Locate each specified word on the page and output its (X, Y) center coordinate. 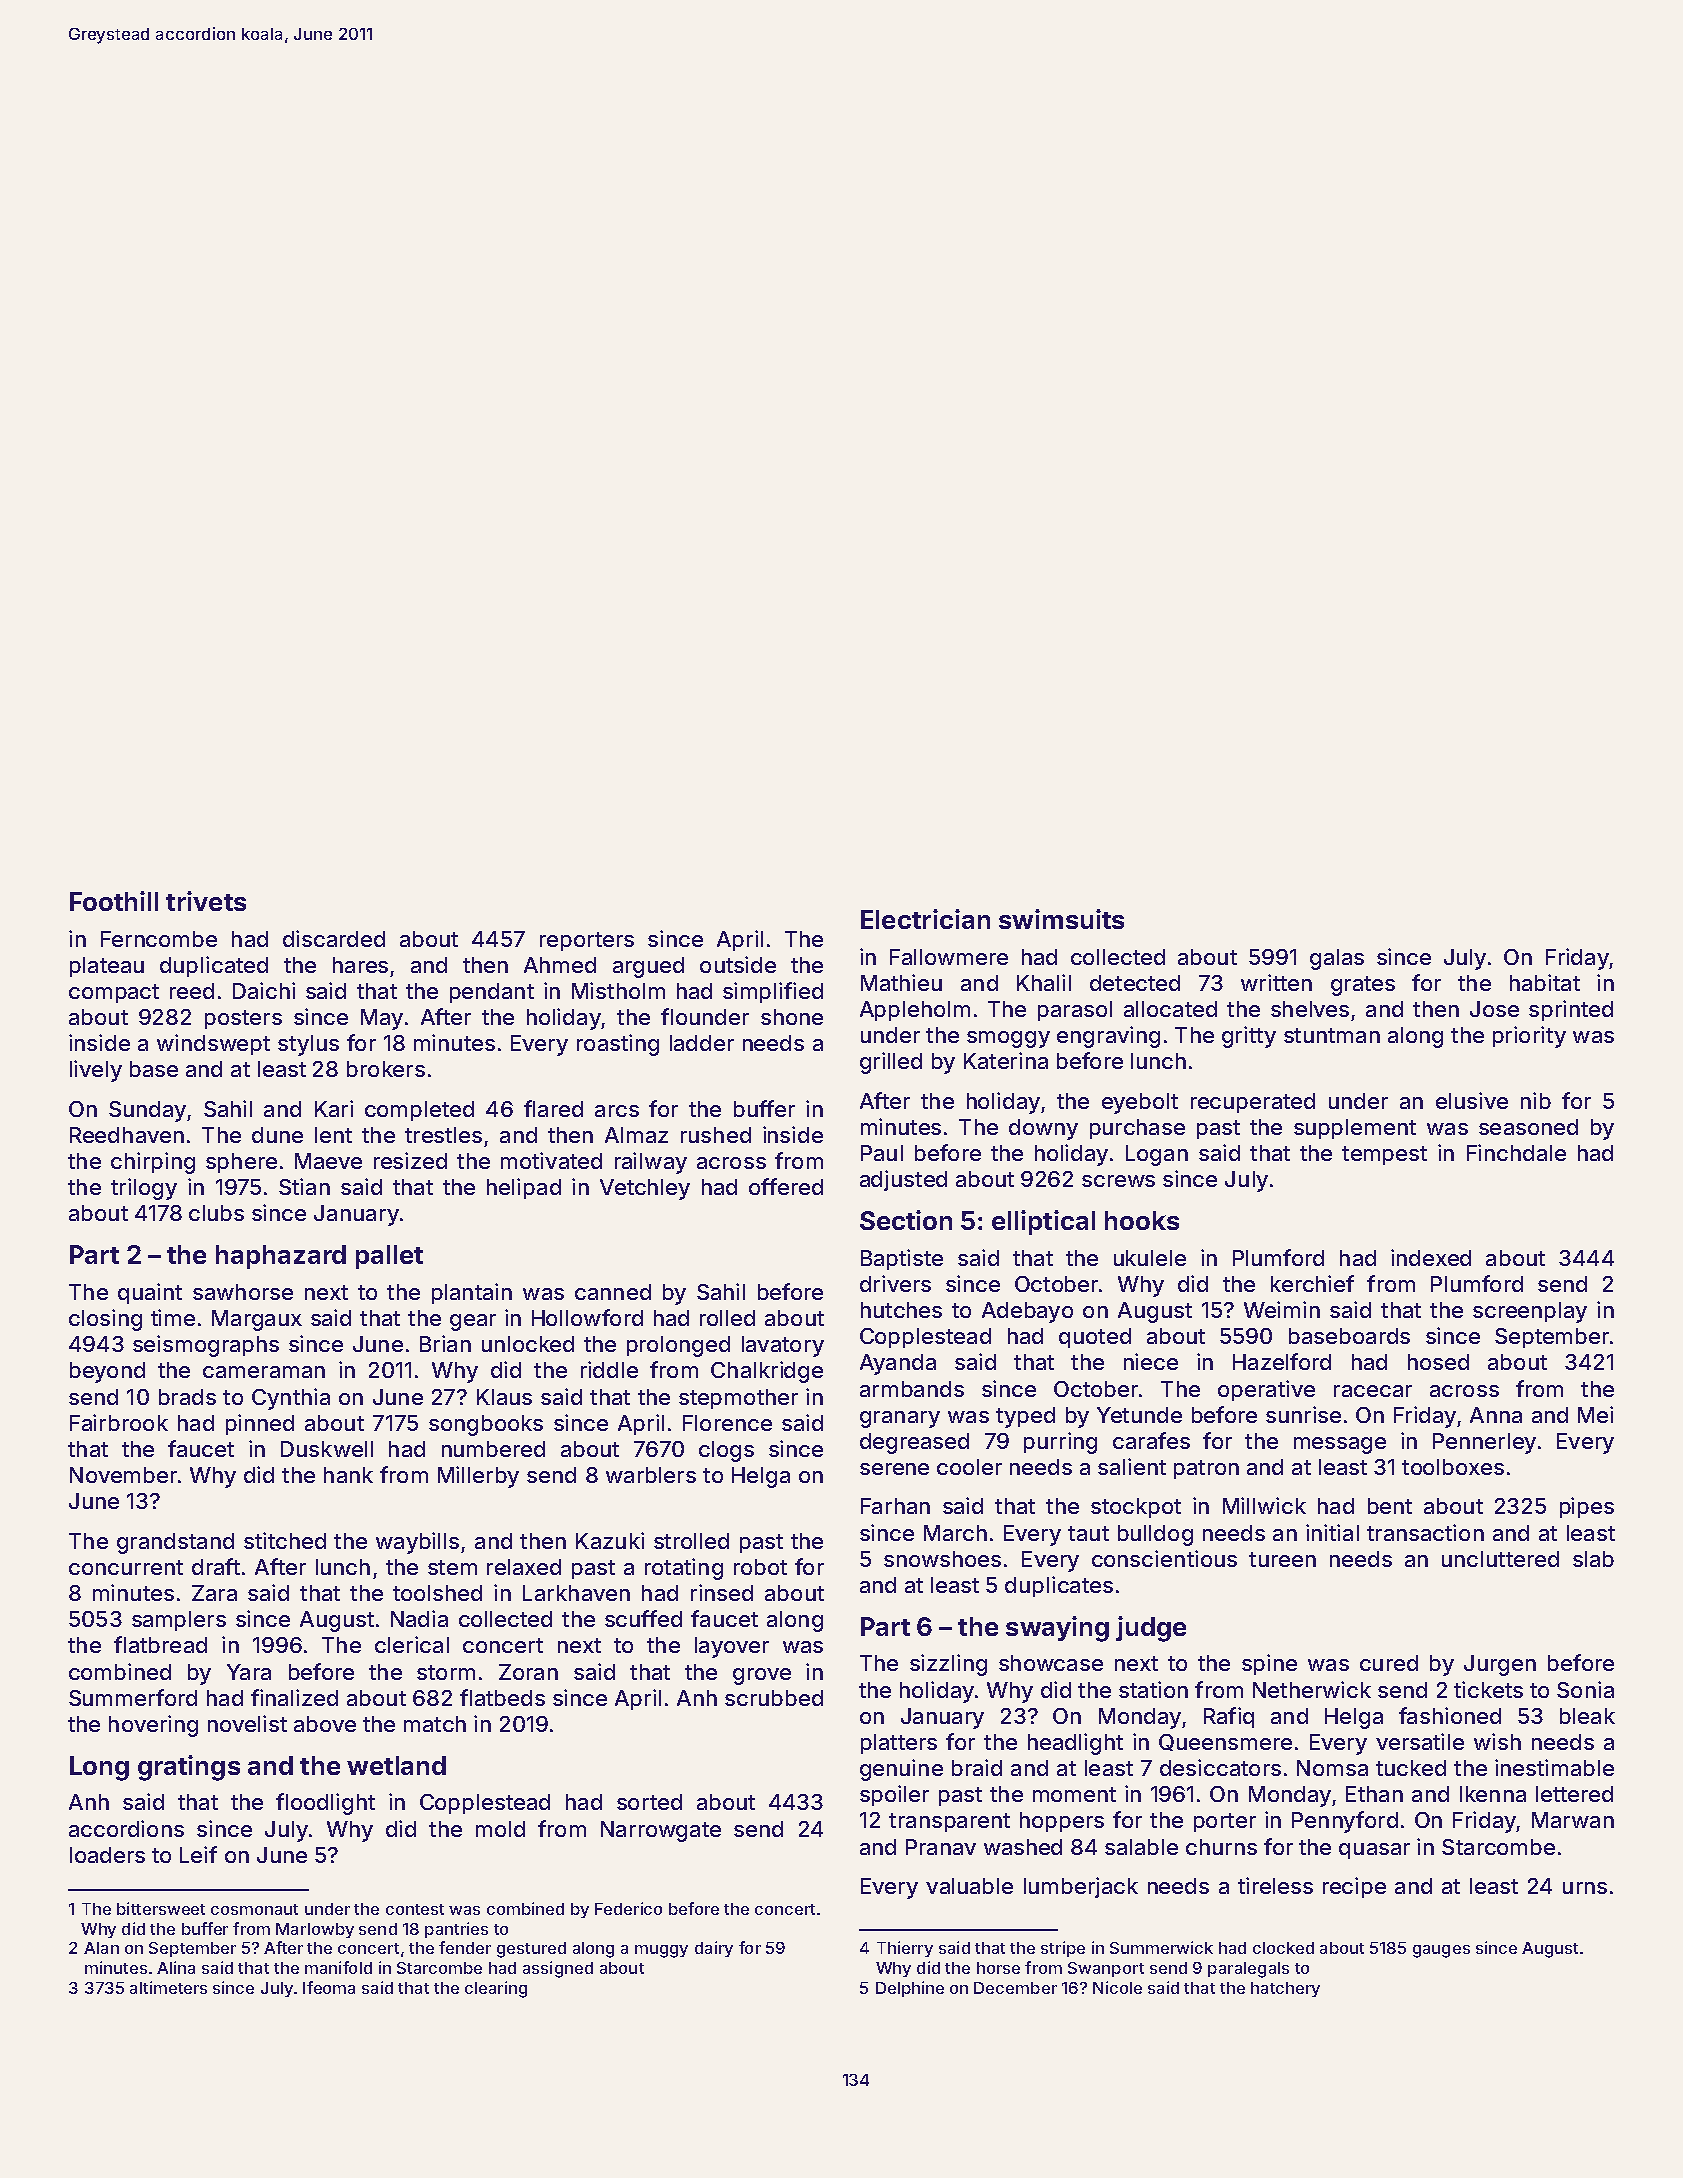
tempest (1384, 1155)
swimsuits (1061, 919)
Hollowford (587, 1317)
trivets (206, 901)
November (123, 1475)
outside (738, 964)
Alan (101, 1948)
